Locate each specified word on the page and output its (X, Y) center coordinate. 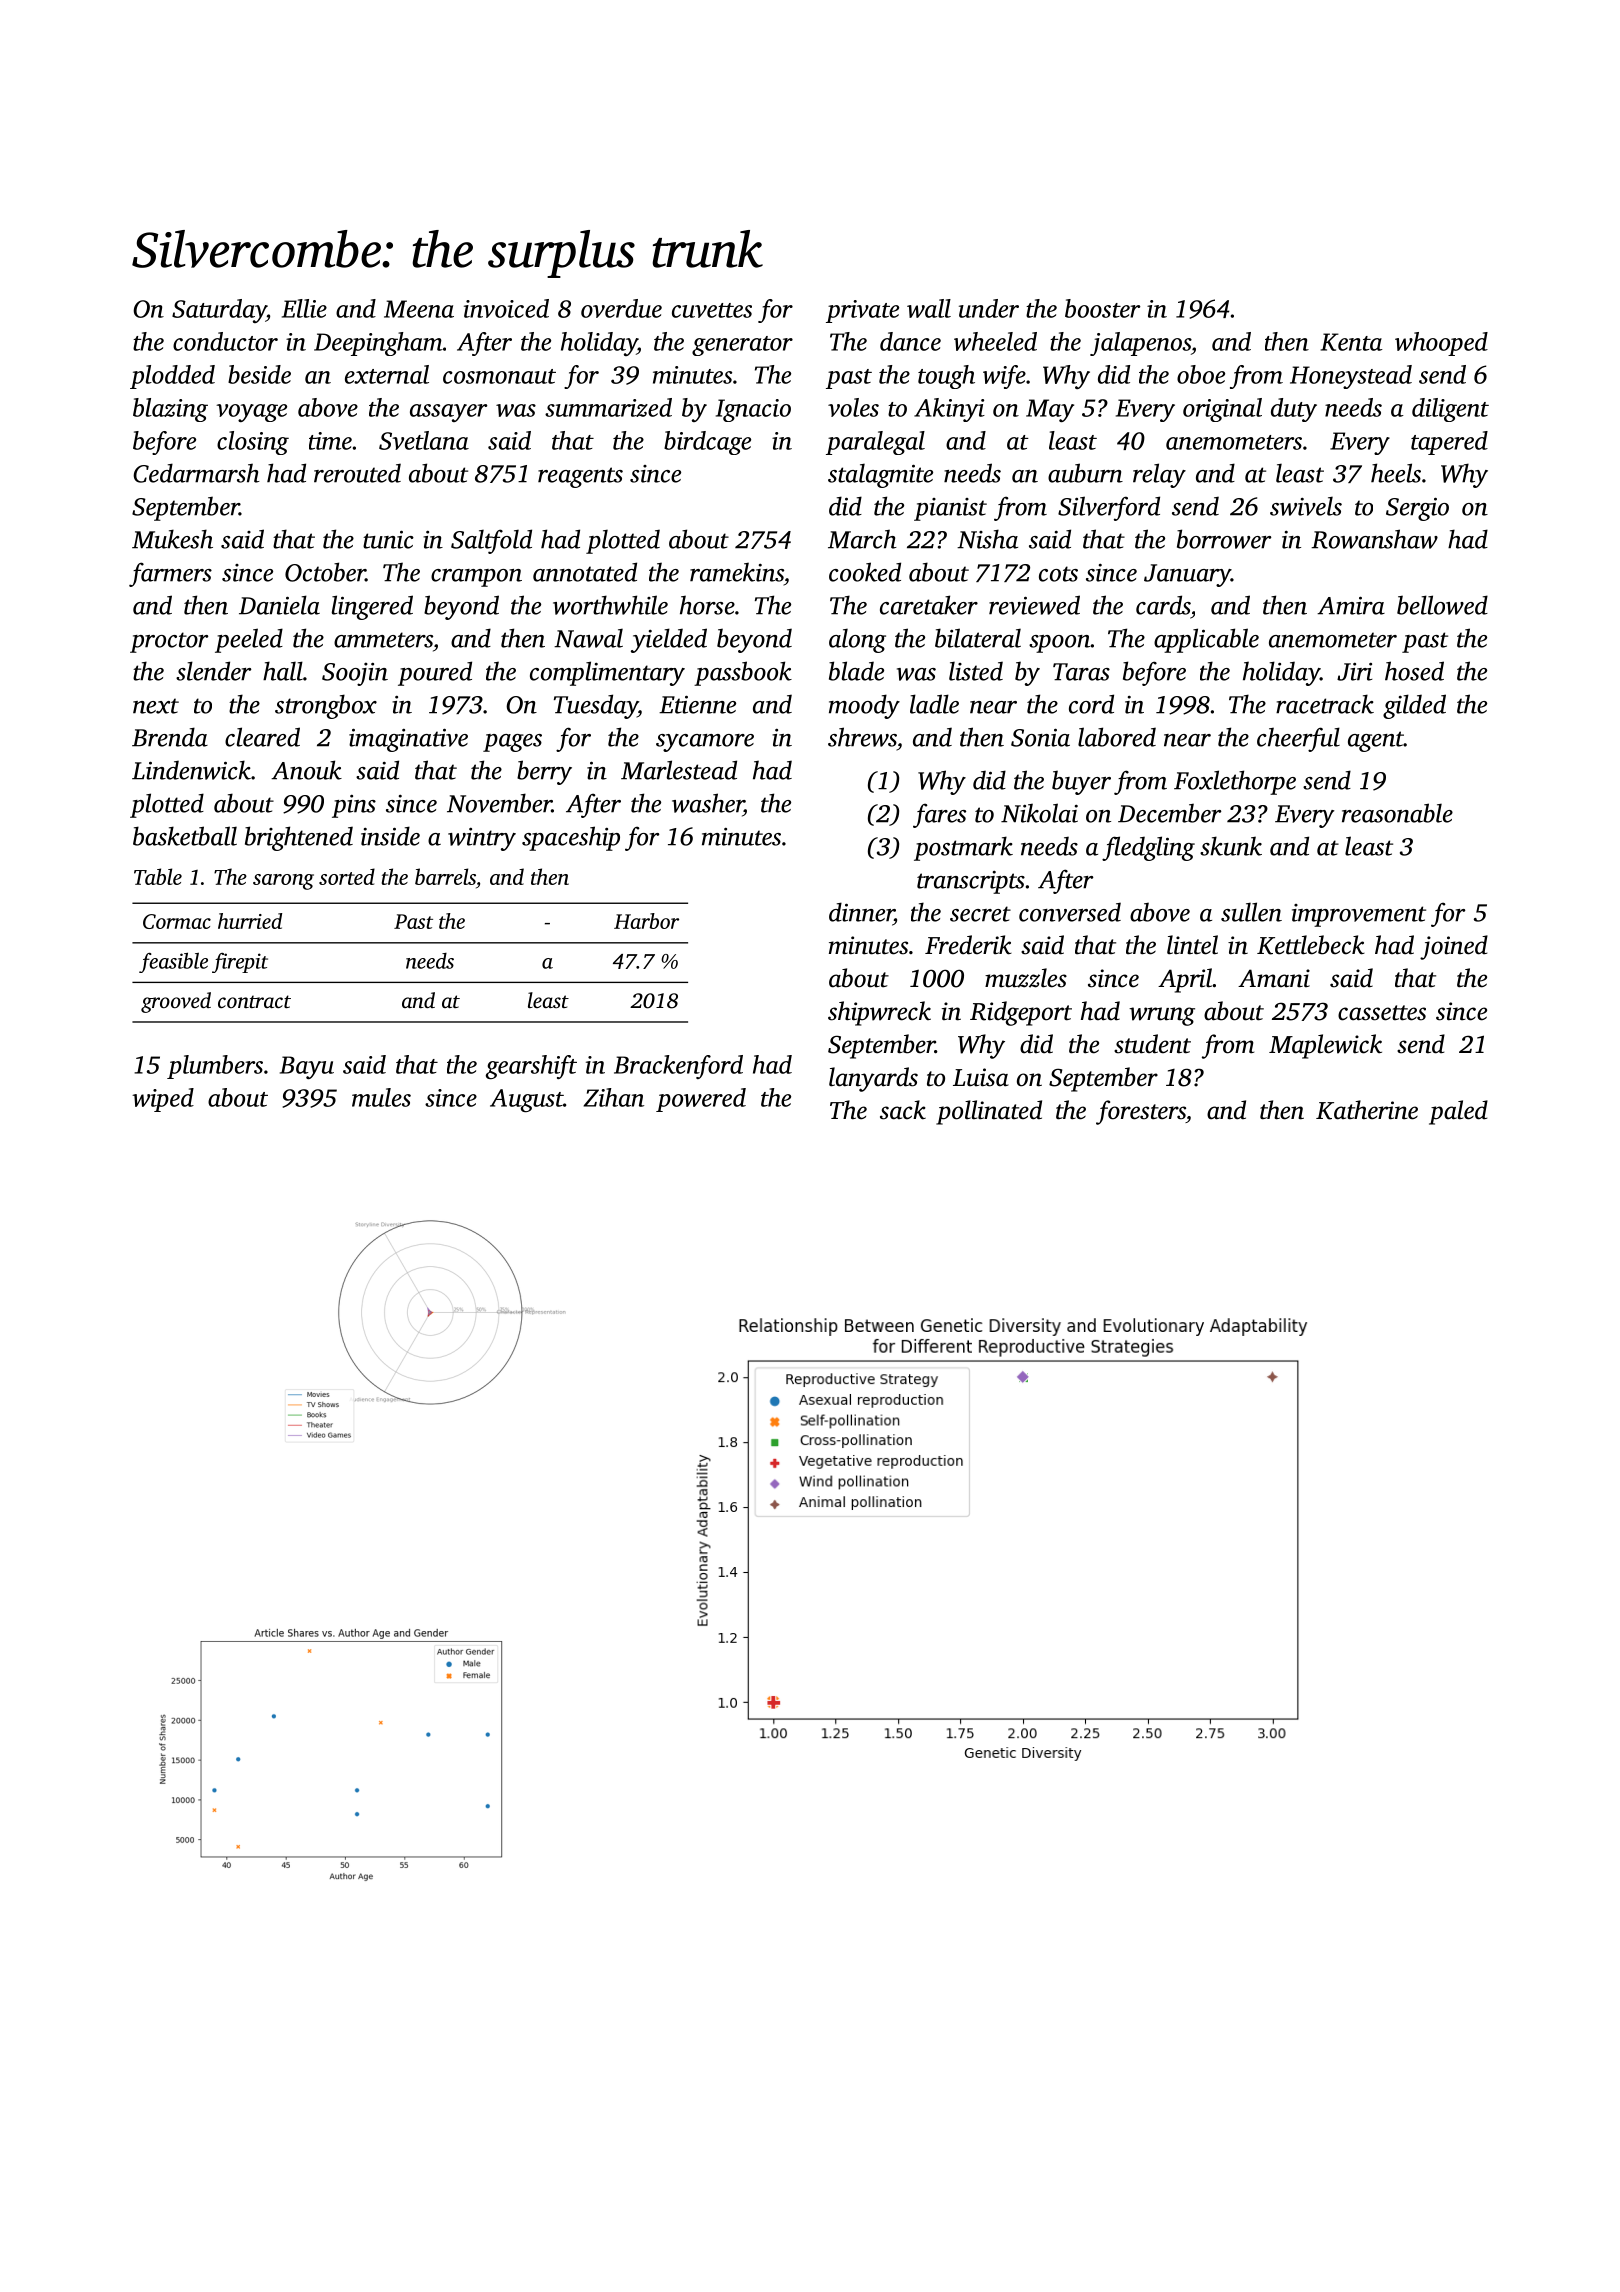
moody (864, 706)
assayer (448, 413)
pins (354, 806)
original (1222, 410)
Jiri (1354, 672)
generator (742, 346)
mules (381, 1097)
